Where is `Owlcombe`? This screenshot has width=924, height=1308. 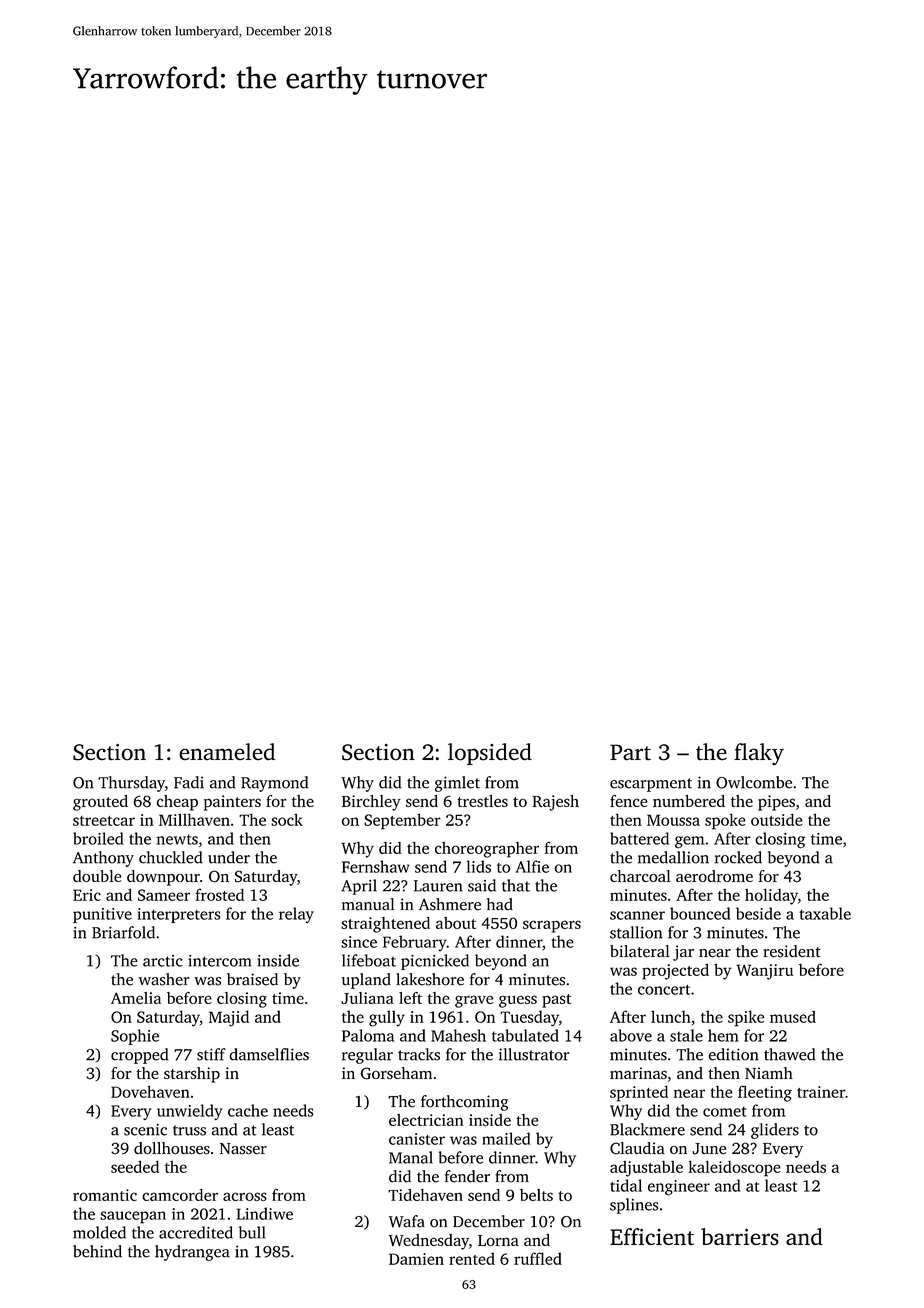 Owlcombe is located at coordinates (754, 782).
